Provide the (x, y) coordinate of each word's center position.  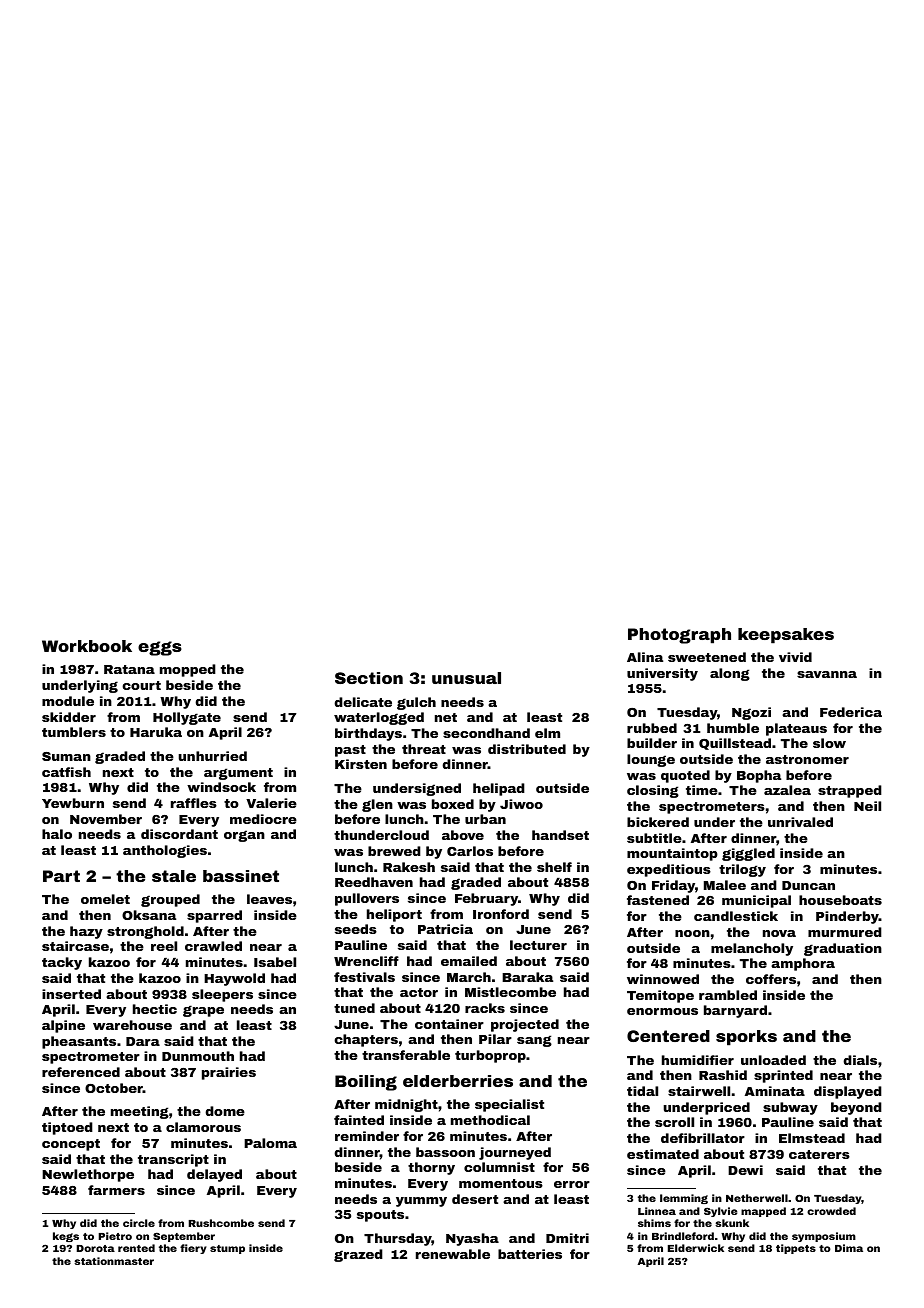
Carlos (470, 851)
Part (61, 876)
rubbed (652, 728)
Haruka (156, 732)
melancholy (752, 949)
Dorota (96, 1248)
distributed (527, 749)
